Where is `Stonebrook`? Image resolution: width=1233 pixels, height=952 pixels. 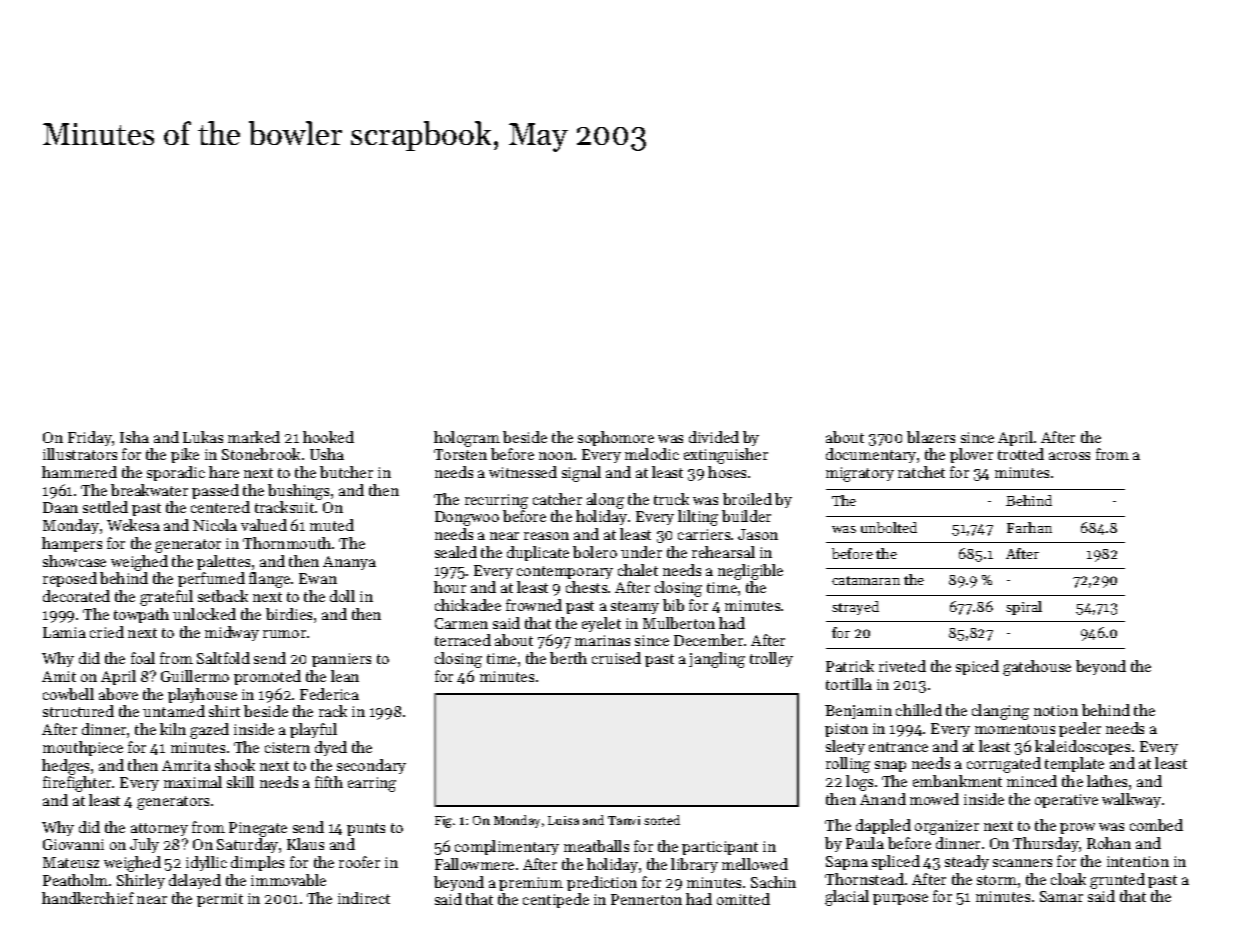 Stonebrook is located at coordinates (261, 454).
